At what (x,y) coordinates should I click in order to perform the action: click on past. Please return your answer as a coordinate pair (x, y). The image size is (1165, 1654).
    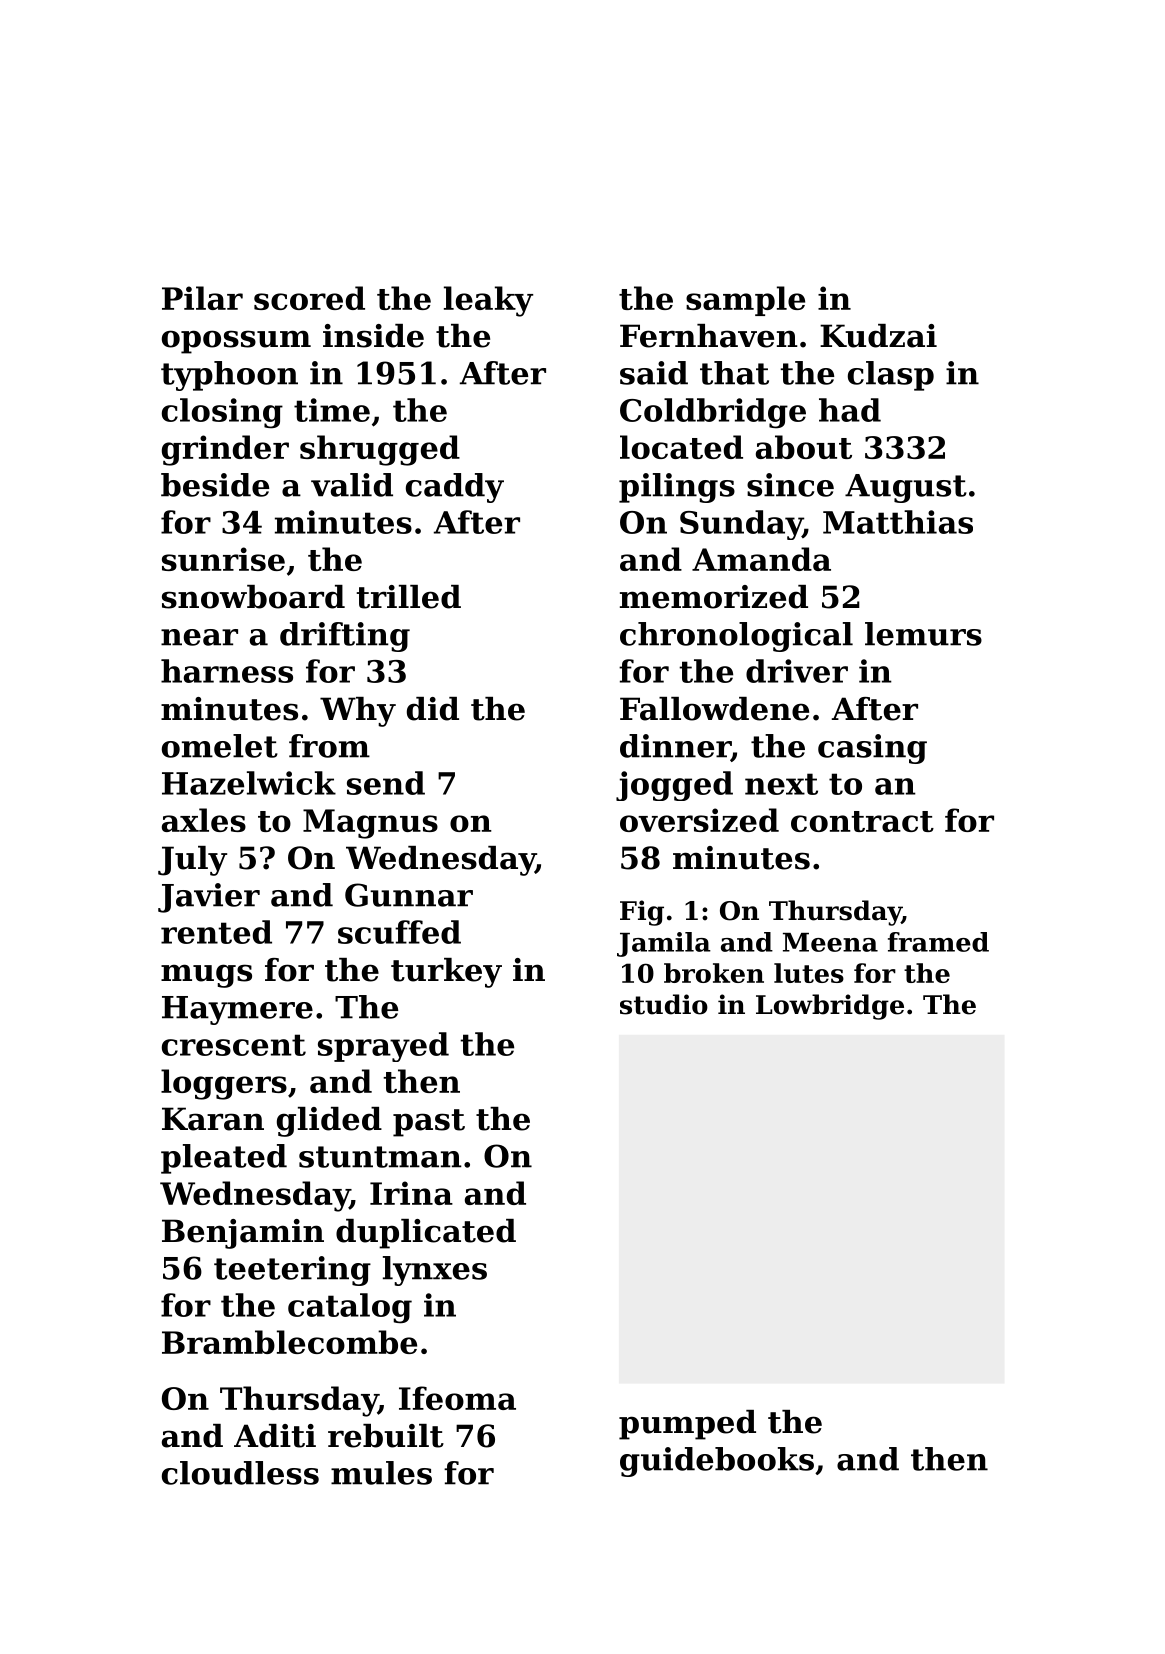
    Looking at the image, I should click on (429, 1123).
